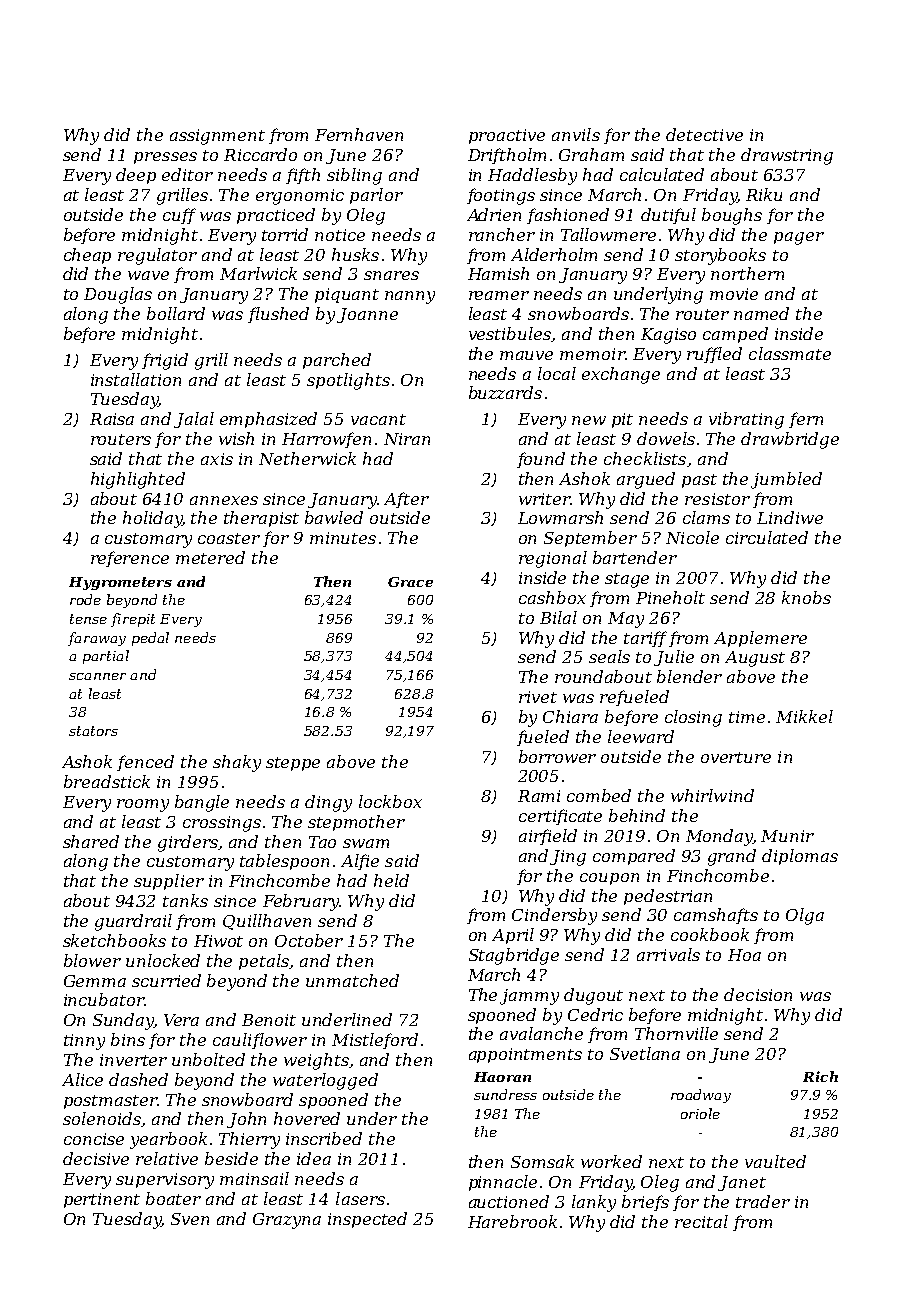 The image size is (908, 1316). Describe the element at coordinates (507, 136) in the document. I see `proactive` at that location.
